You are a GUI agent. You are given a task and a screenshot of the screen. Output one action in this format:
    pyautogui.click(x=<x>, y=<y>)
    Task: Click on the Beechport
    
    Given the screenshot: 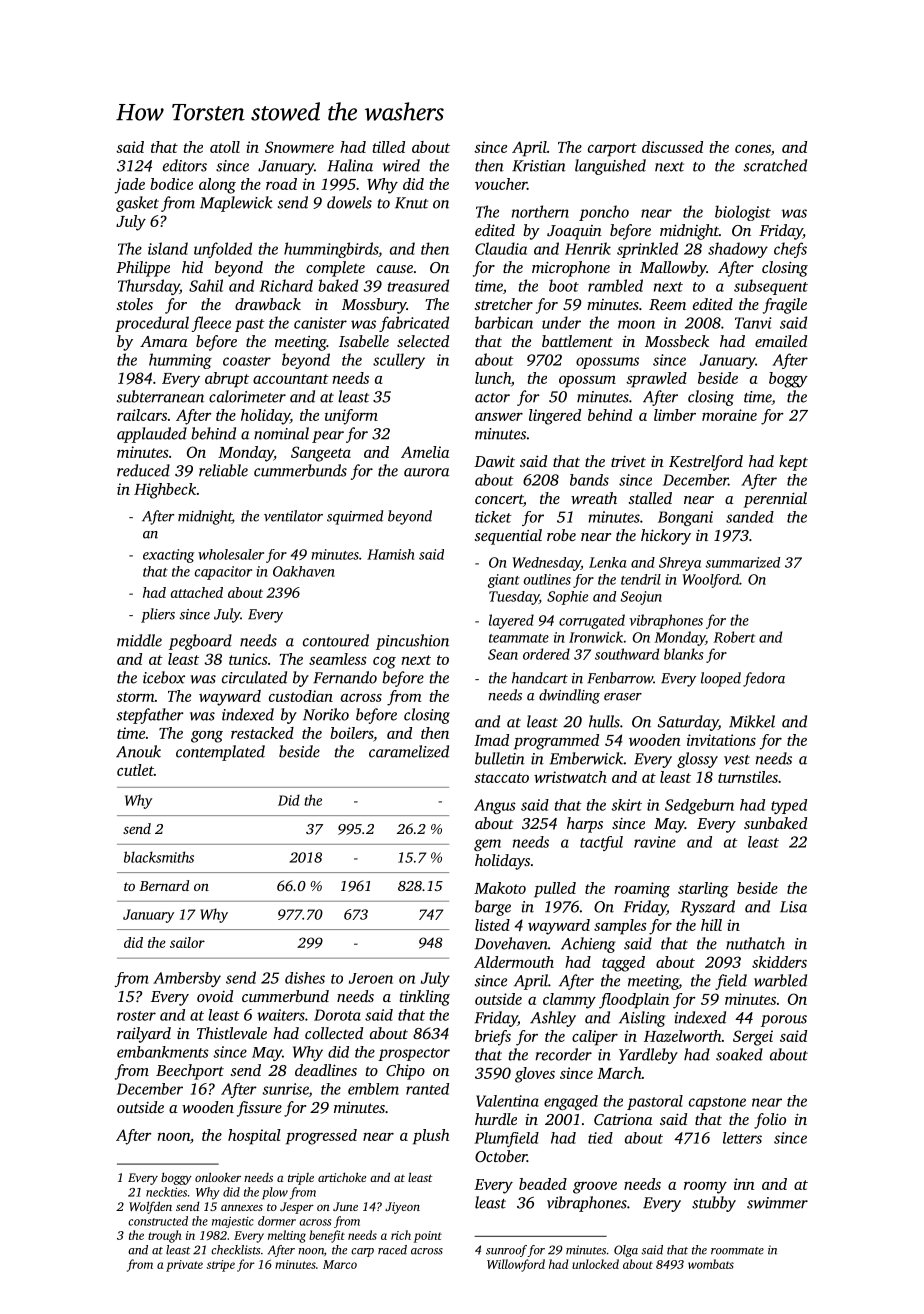 What is the action you would take?
    pyautogui.click(x=190, y=1072)
